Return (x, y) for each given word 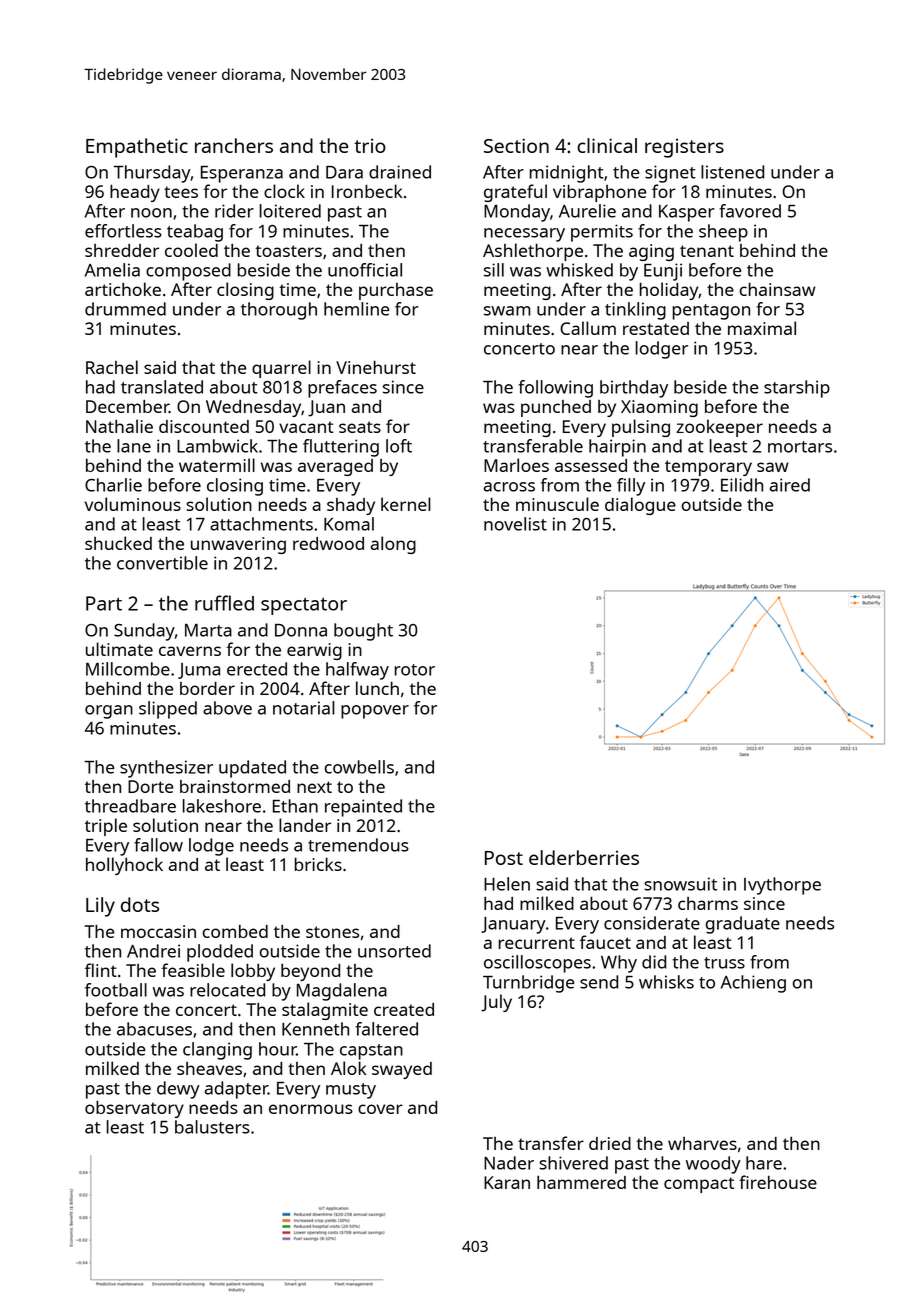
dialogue (640, 506)
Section (516, 145)
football (116, 990)
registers (684, 148)
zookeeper (719, 428)
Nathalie (119, 426)
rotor (415, 670)
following (555, 389)
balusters (212, 1127)
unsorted (394, 951)
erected (257, 669)
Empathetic (137, 148)
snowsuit (680, 884)
